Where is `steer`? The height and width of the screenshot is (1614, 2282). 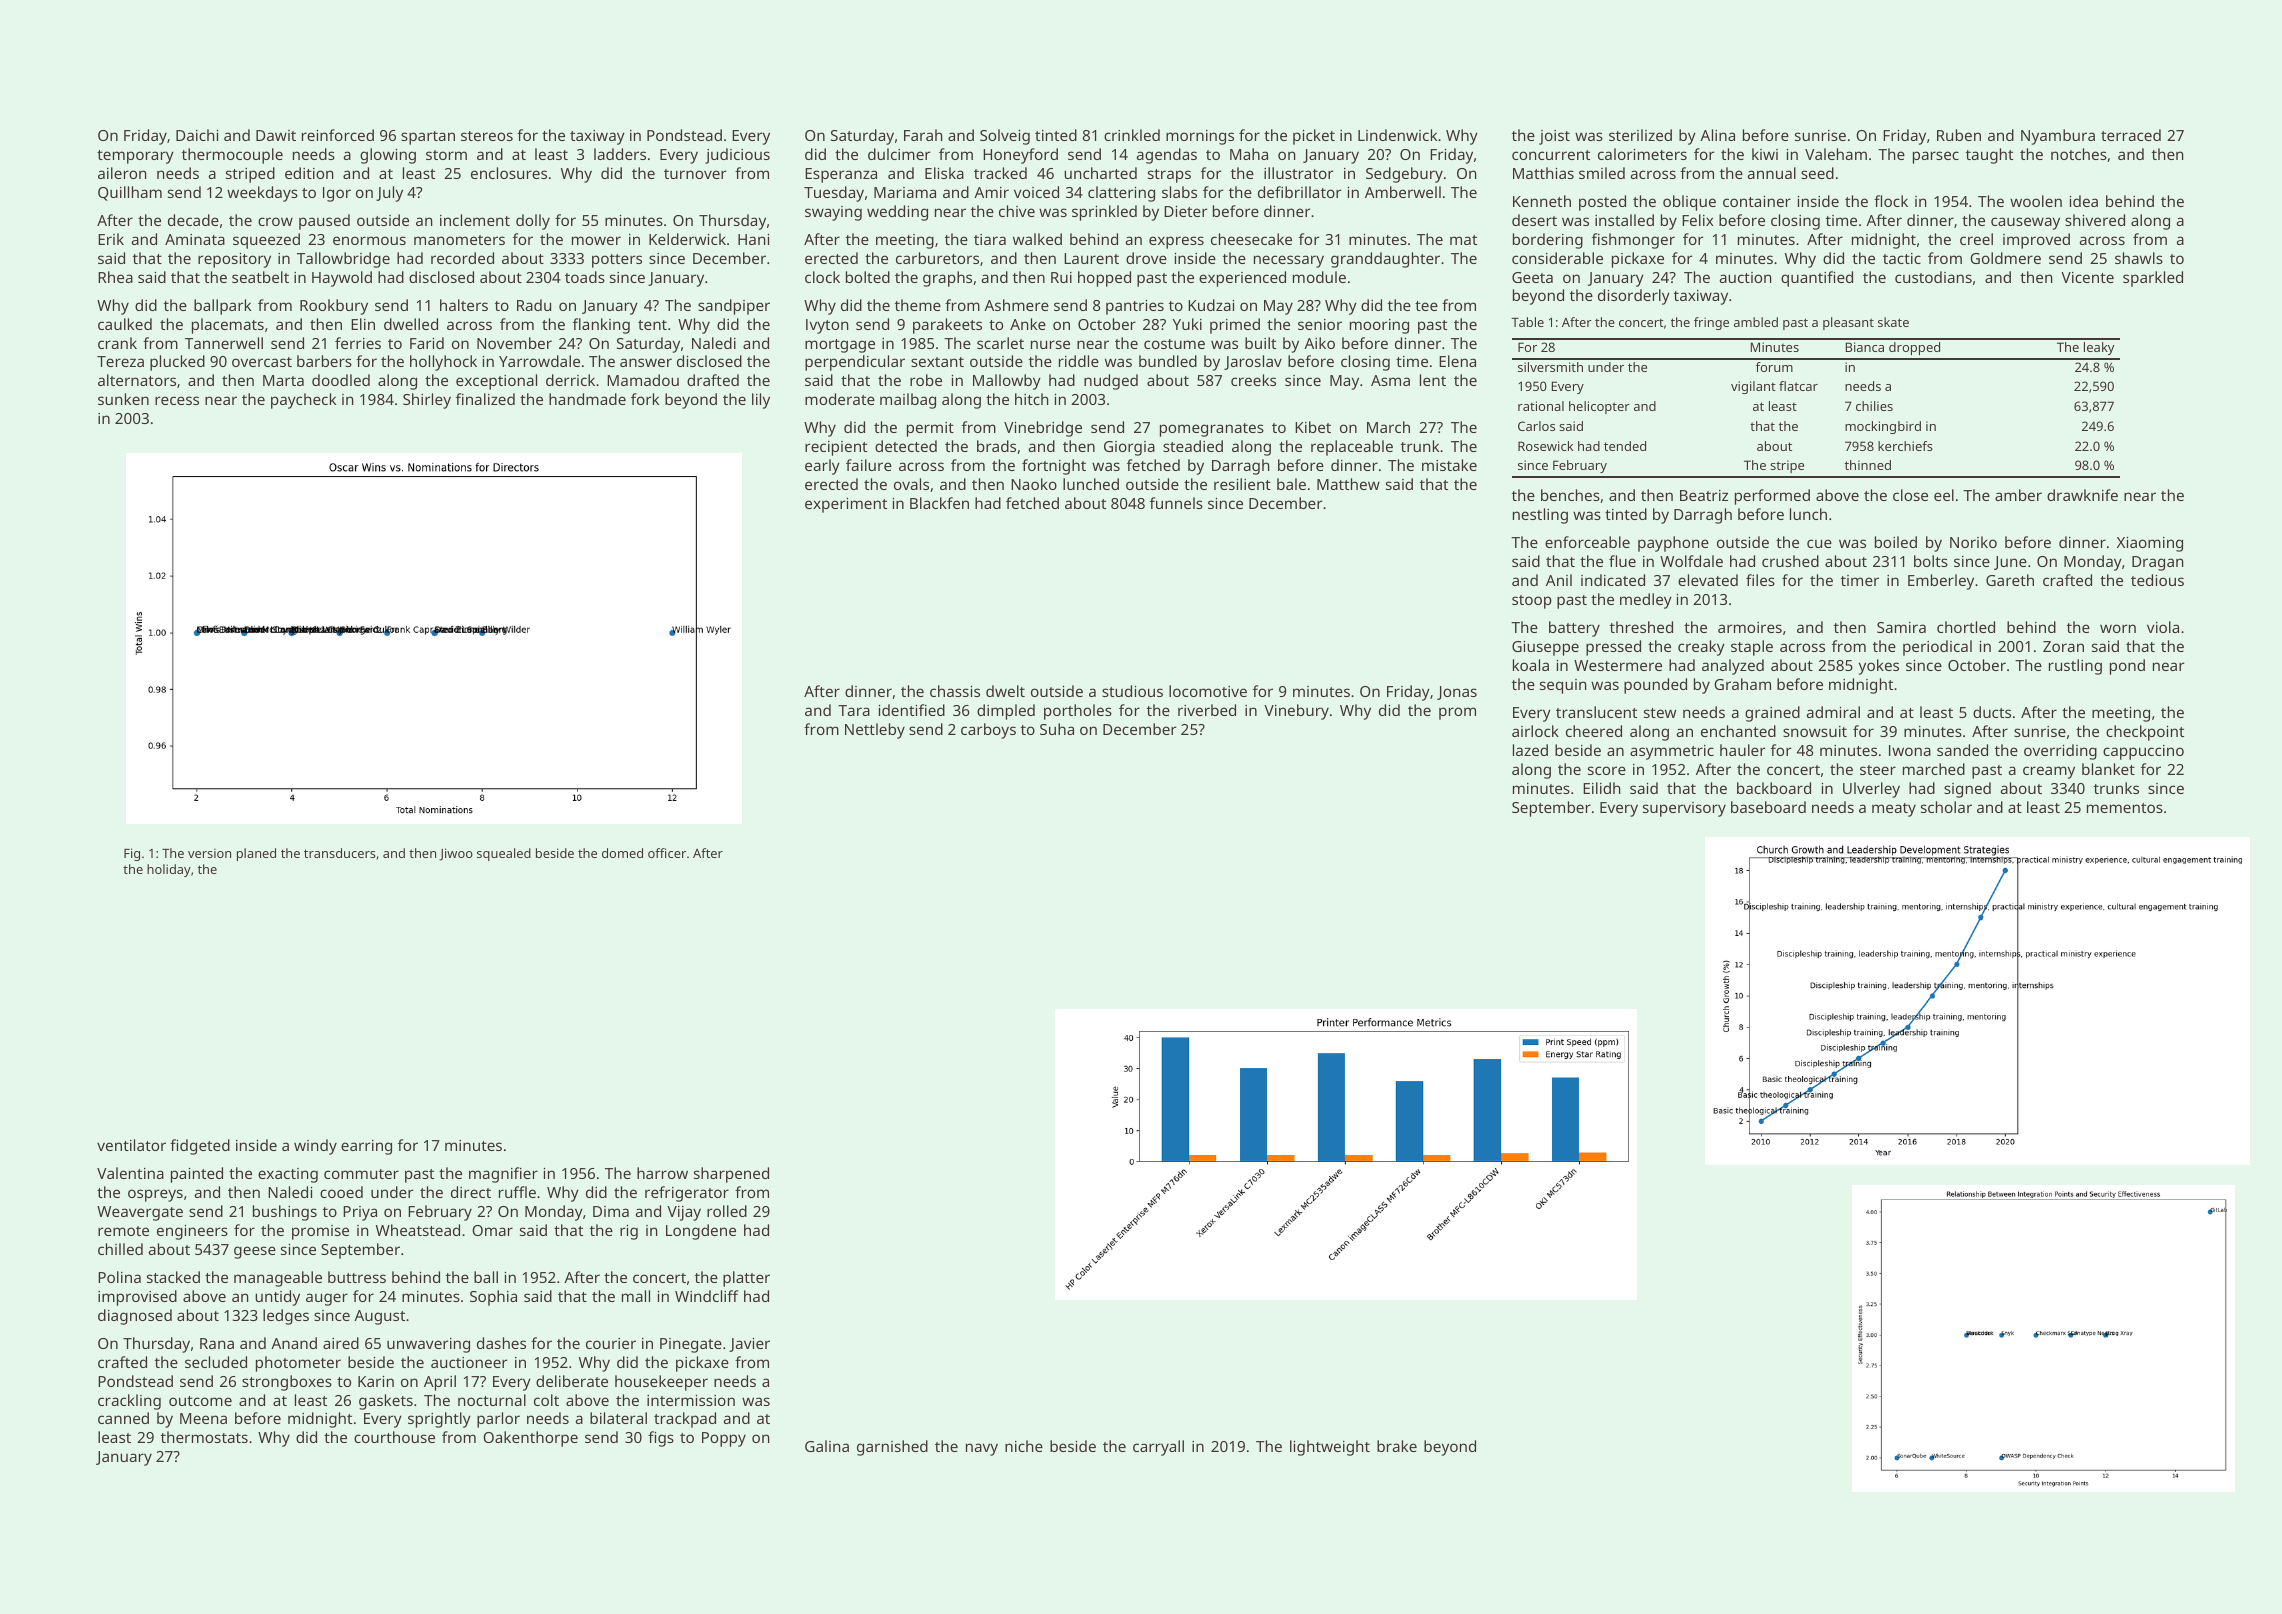
steer is located at coordinates (1878, 770).
